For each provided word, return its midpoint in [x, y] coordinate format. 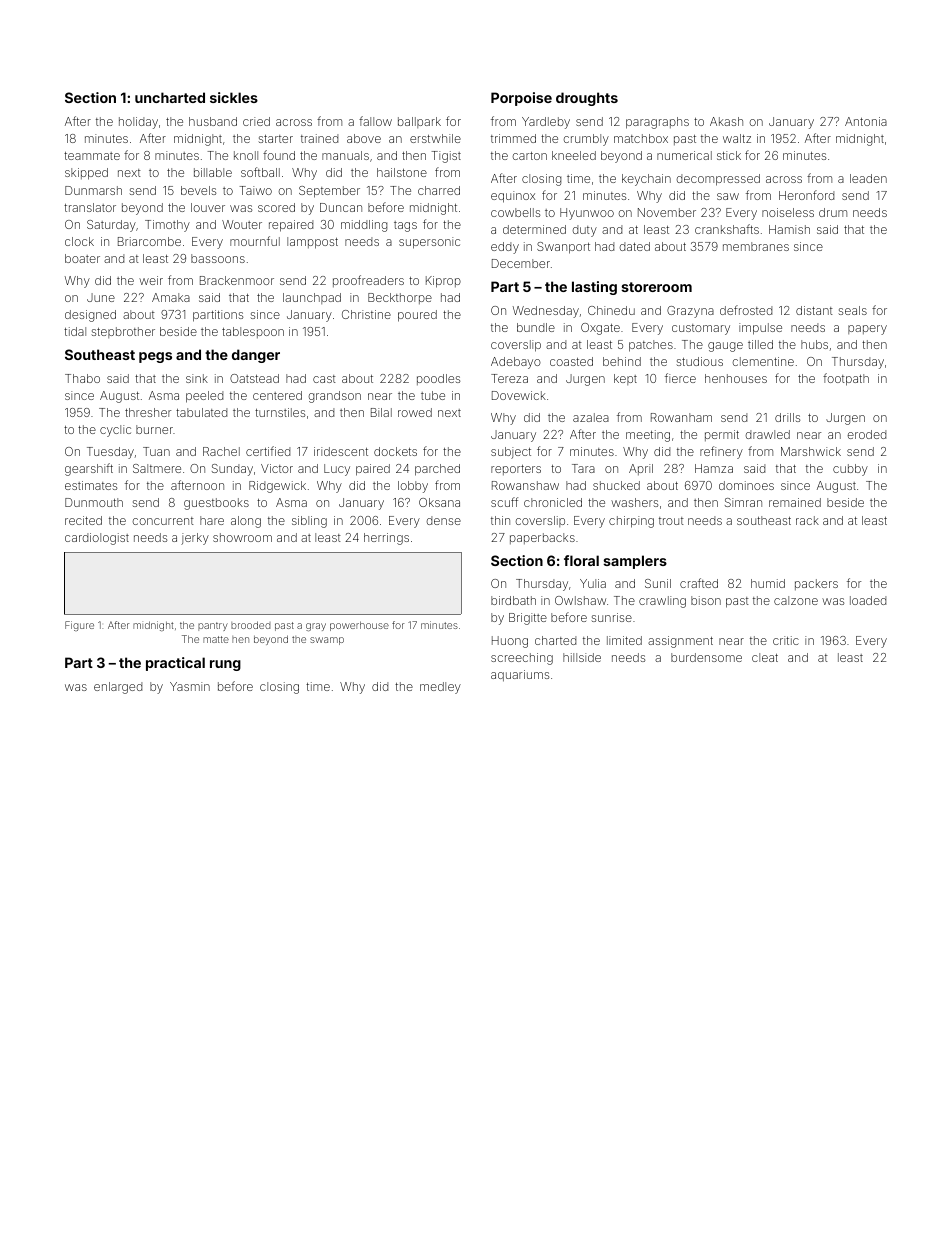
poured [417, 316]
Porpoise [521, 99]
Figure [79, 626]
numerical [684, 155]
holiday [138, 123]
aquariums [520, 676]
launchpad [312, 298]
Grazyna [690, 312]
